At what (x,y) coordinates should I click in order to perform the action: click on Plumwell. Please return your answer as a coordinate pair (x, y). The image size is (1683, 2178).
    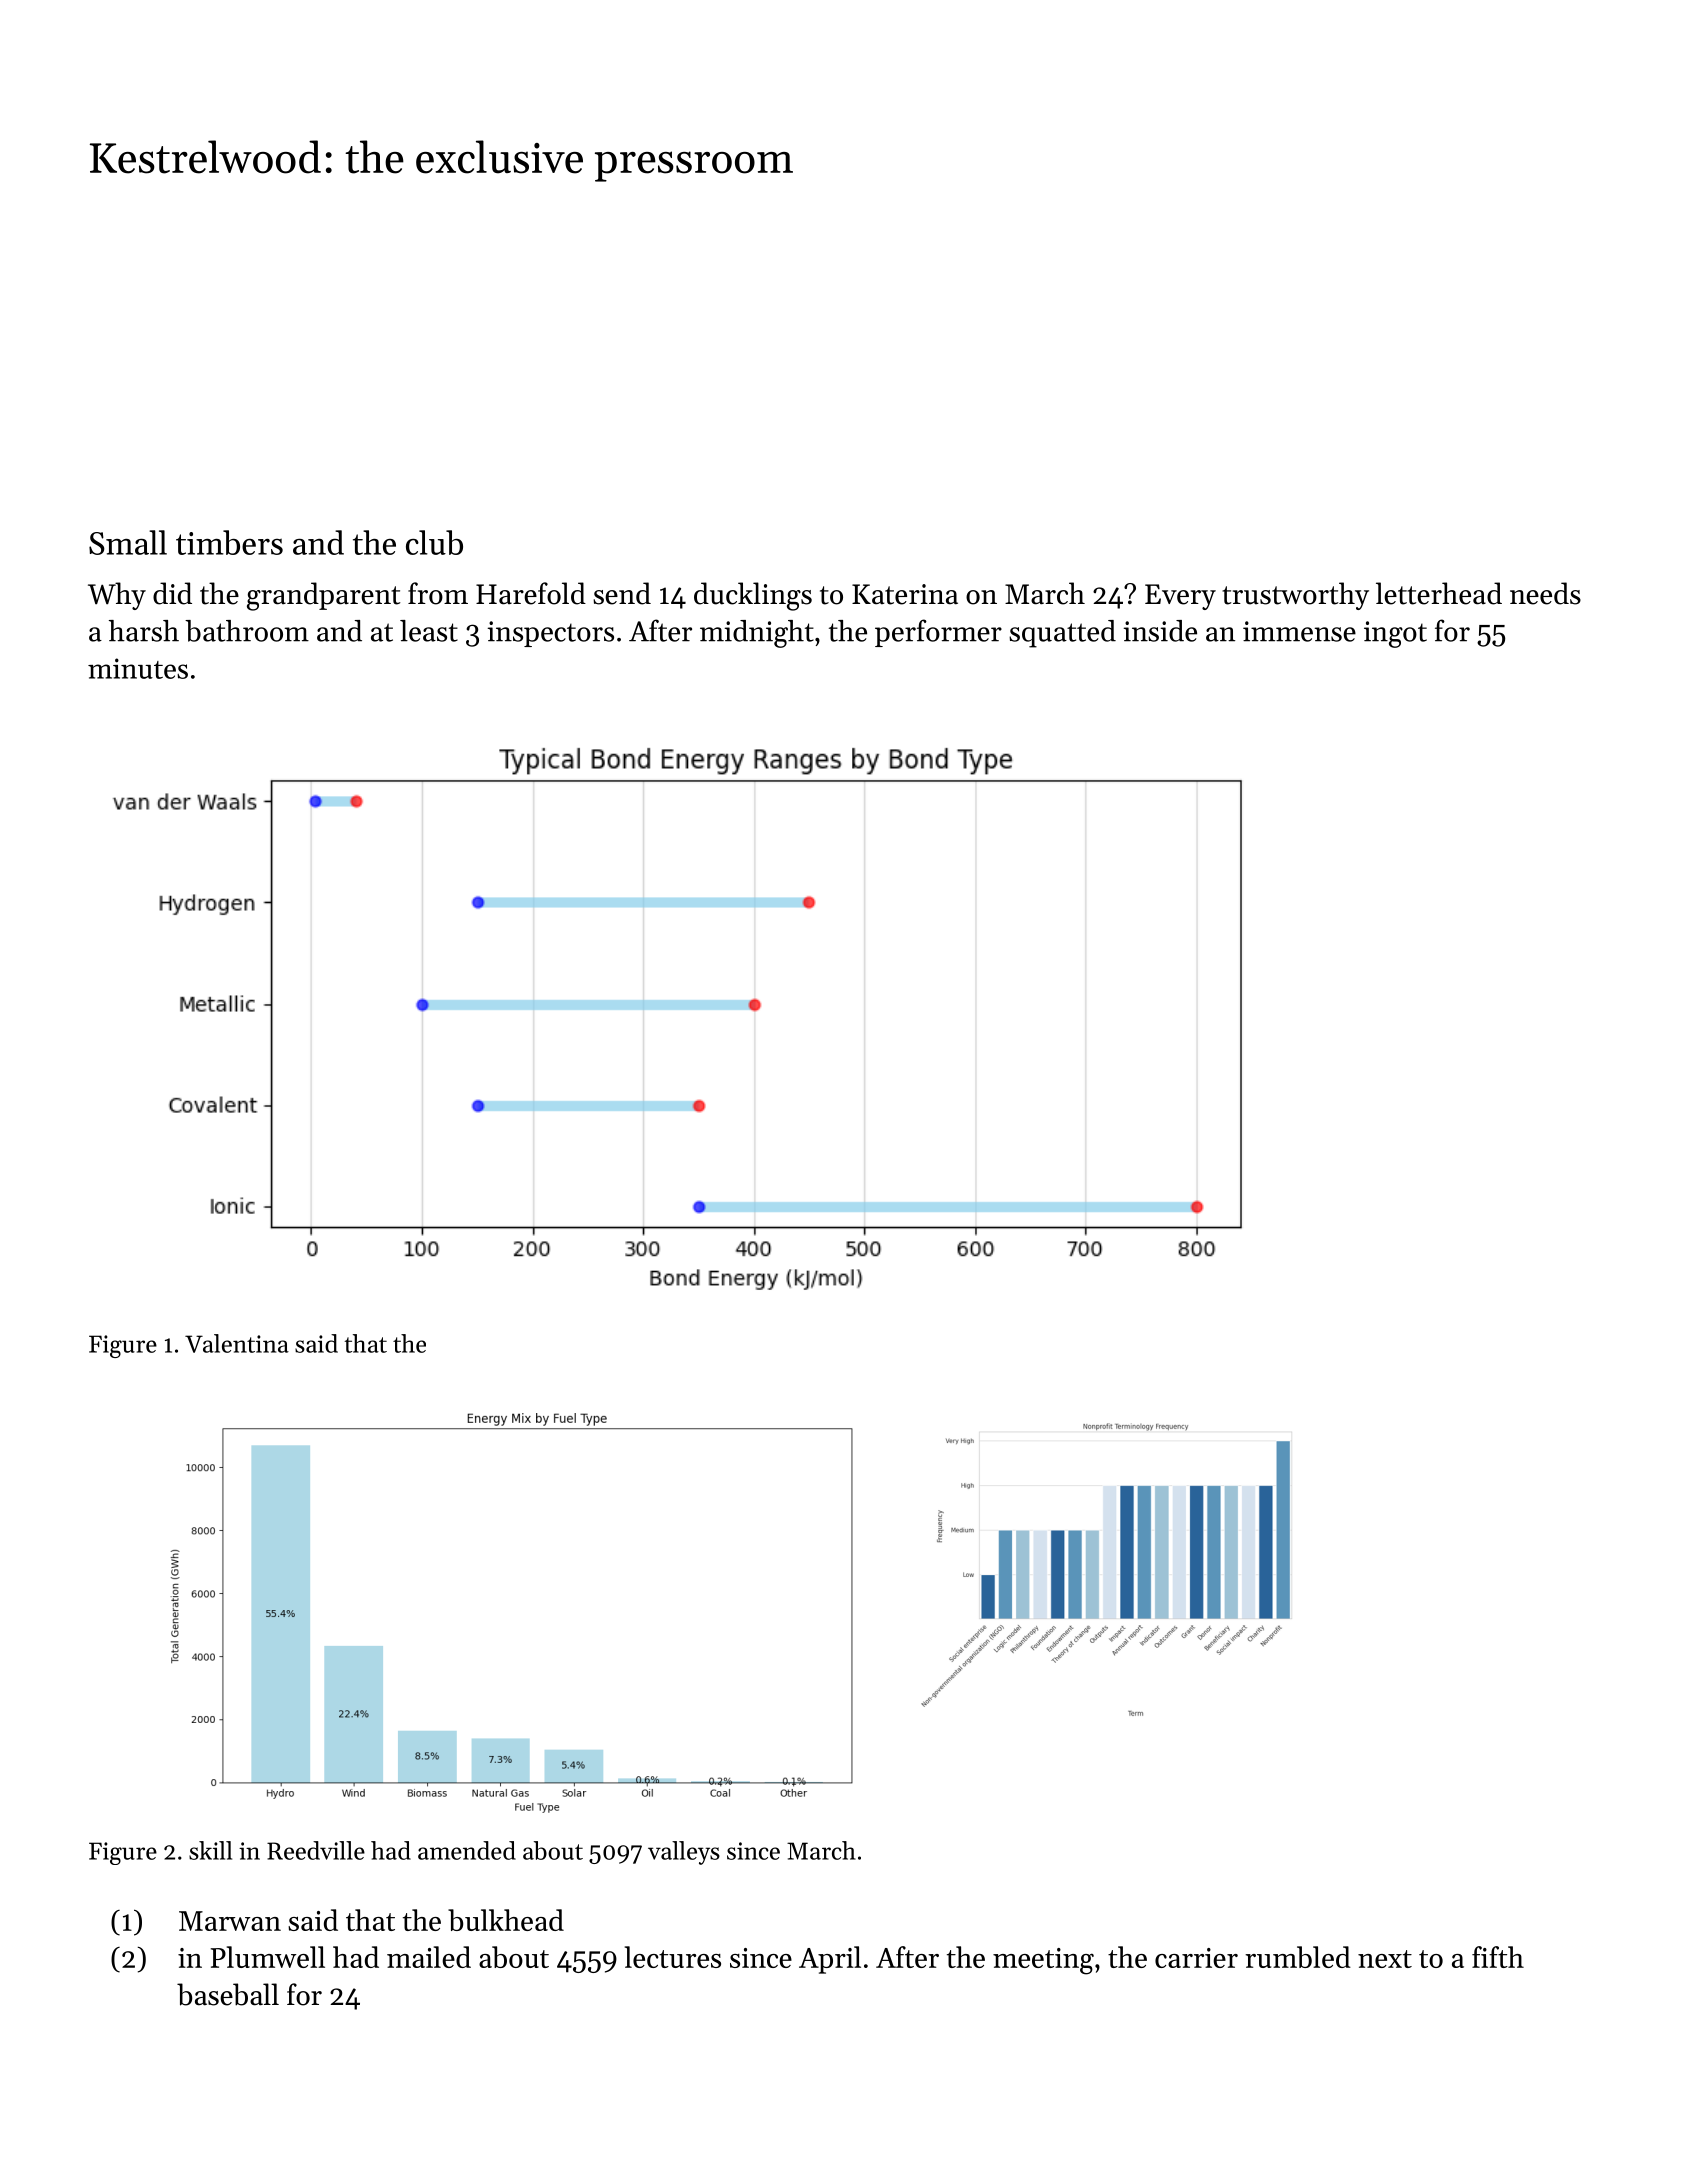
    Looking at the image, I should click on (268, 1957).
